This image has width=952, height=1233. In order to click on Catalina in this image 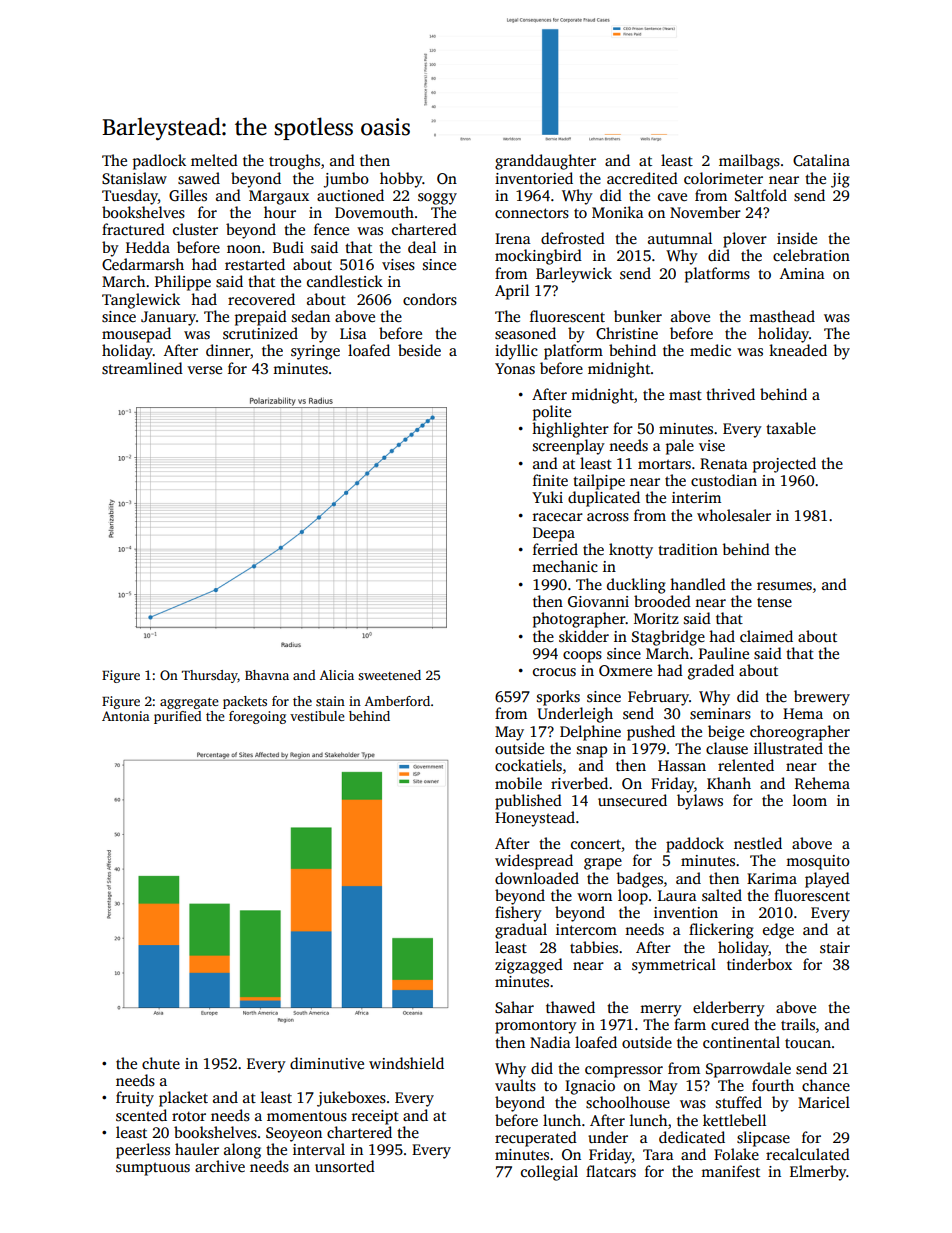, I will do `click(821, 160)`.
